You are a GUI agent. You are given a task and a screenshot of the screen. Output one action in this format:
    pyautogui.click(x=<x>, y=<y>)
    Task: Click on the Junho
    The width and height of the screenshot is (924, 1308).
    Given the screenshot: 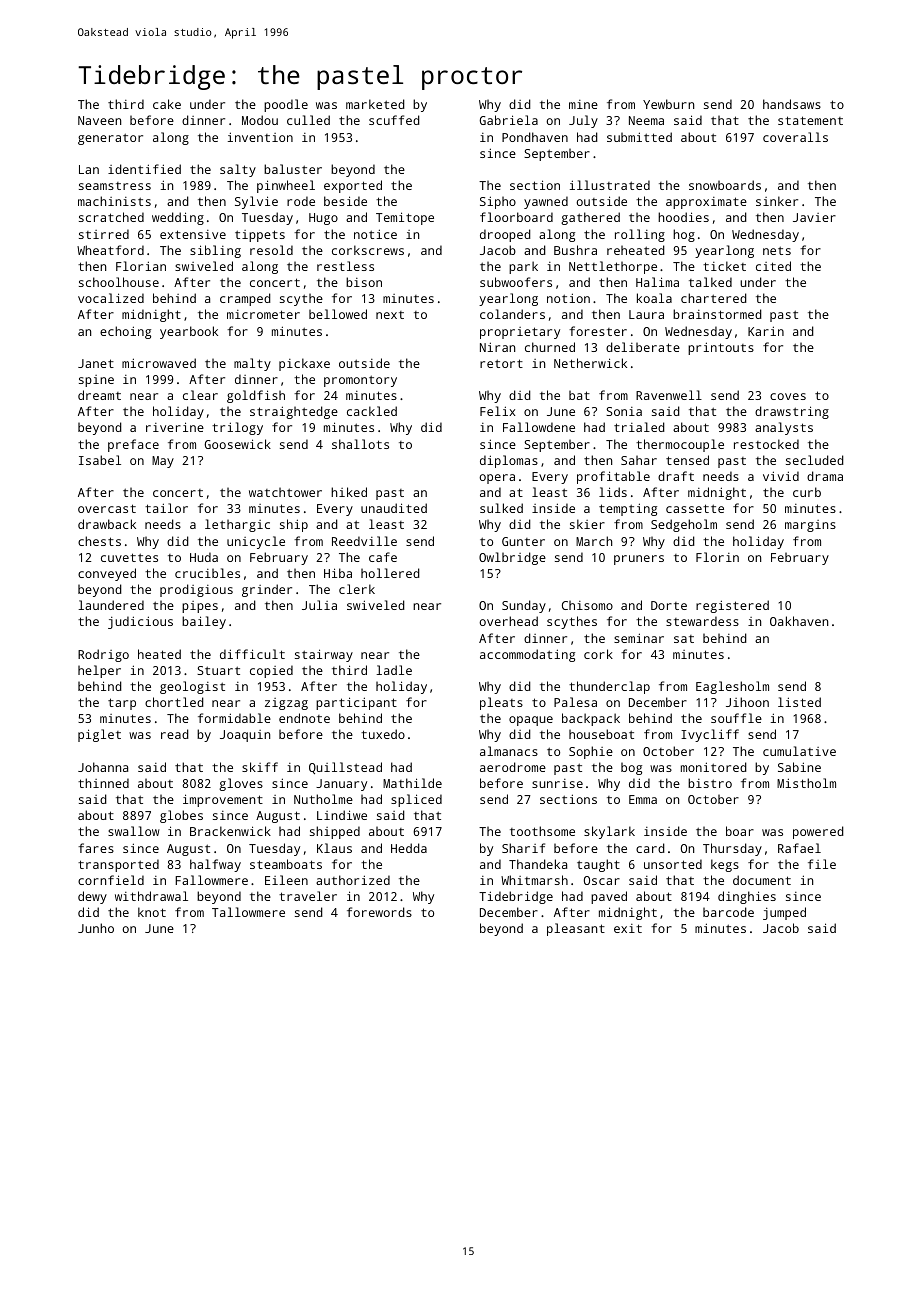 What is the action you would take?
    pyautogui.click(x=96, y=928)
